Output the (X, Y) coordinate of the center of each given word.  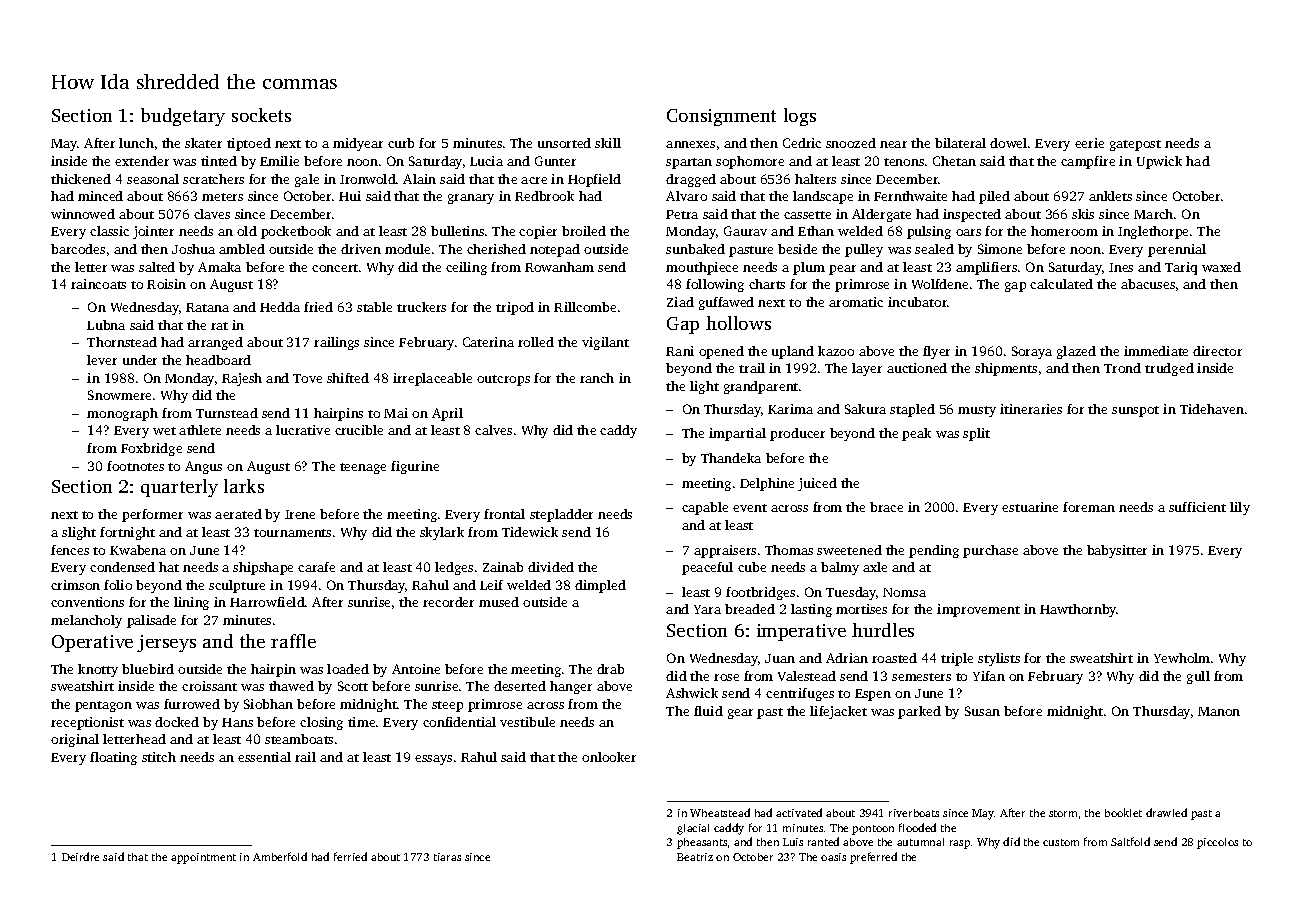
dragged (691, 180)
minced (100, 196)
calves (493, 430)
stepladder (561, 515)
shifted (348, 378)
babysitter (1117, 551)
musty (977, 411)
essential (264, 757)
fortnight (127, 533)
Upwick (1159, 162)
